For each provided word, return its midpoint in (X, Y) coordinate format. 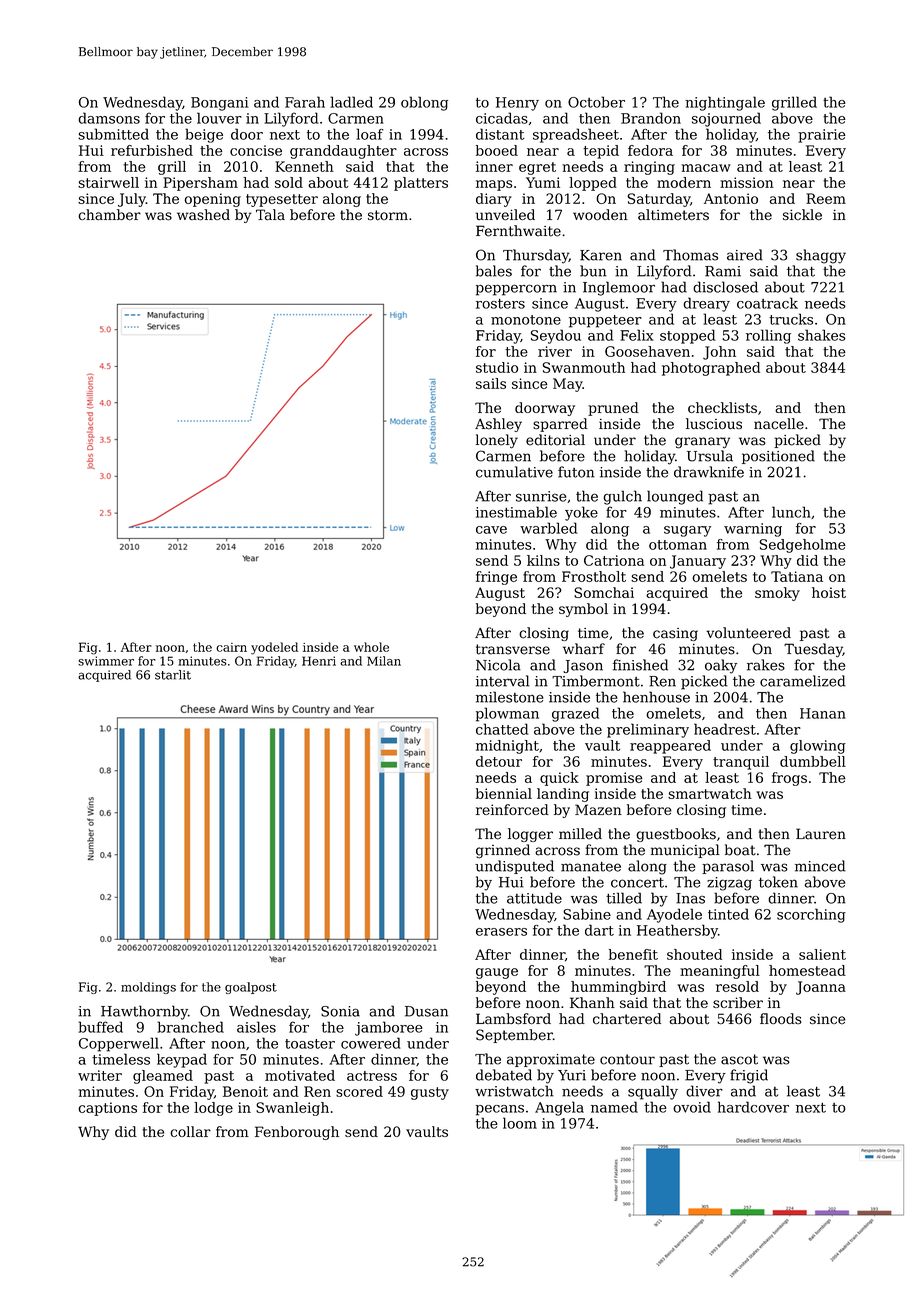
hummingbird (618, 988)
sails (491, 383)
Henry (517, 104)
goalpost (251, 988)
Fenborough (297, 1133)
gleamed (163, 1077)
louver (219, 118)
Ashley (498, 425)
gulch (622, 497)
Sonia (340, 1011)
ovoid (692, 1107)
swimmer (106, 661)
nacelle (779, 424)
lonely (497, 441)
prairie (821, 136)
